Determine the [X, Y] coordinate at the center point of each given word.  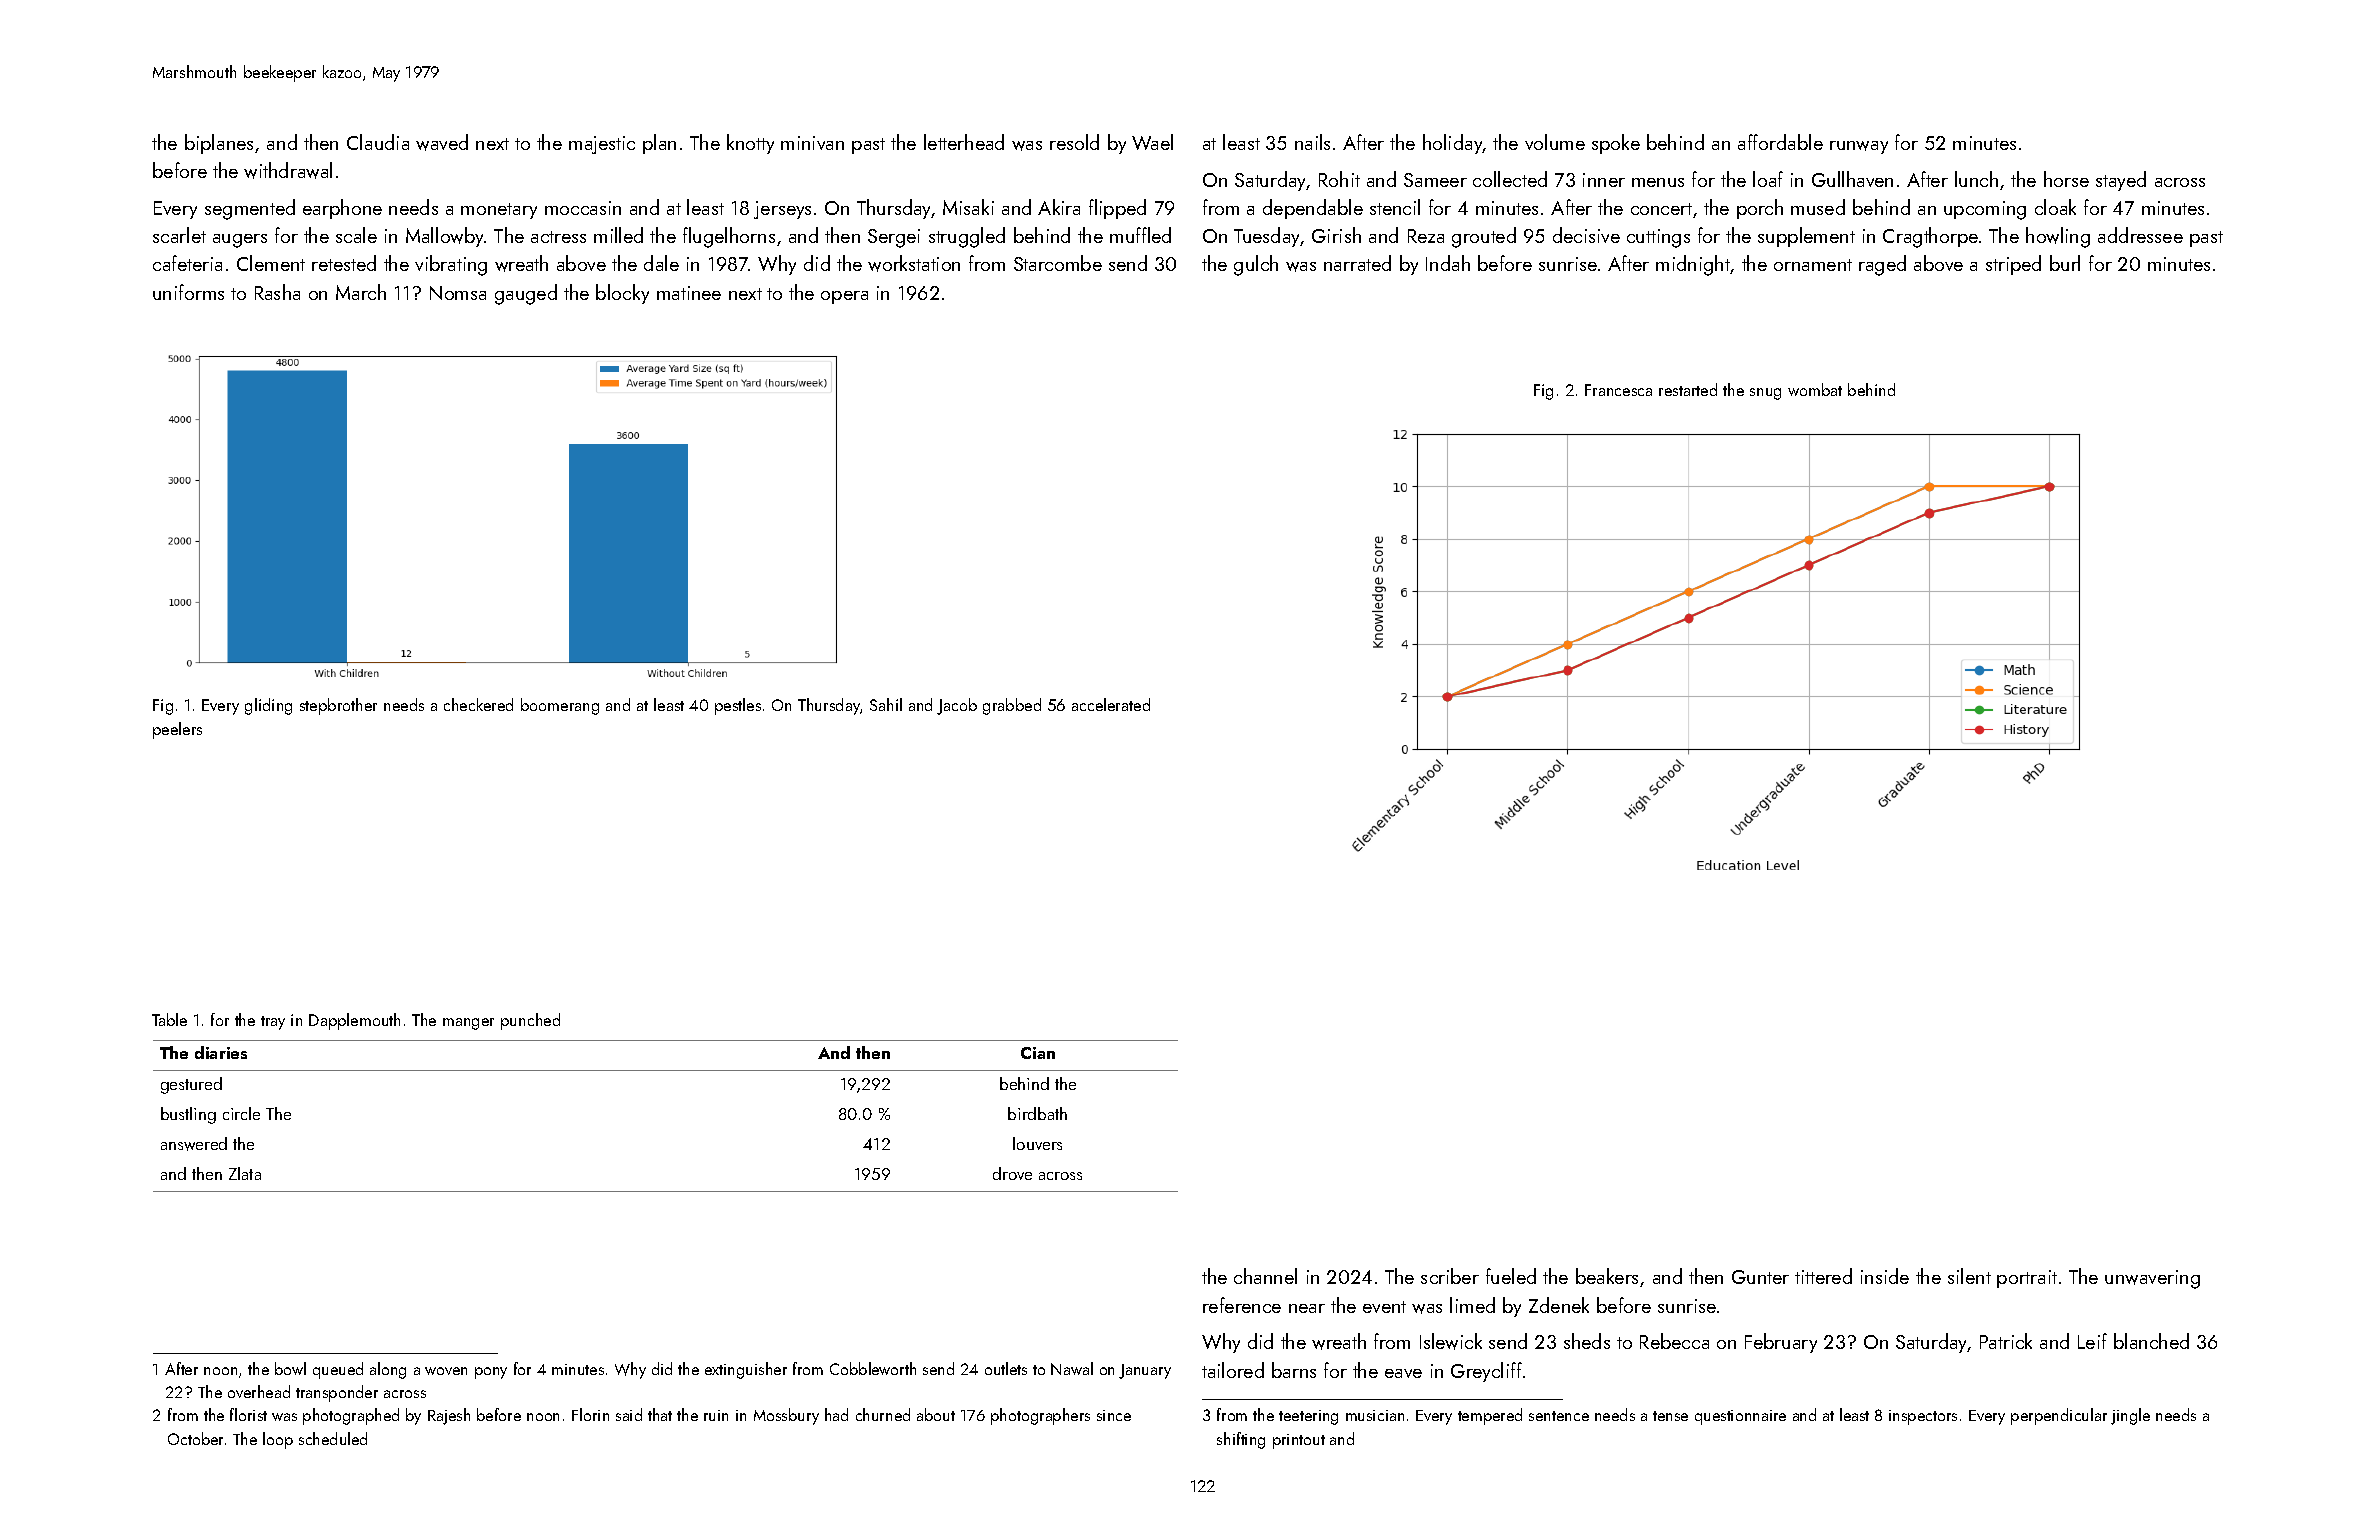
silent [1969, 1276]
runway [1859, 147]
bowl [290, 1368]
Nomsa [458, 293]
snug [1765, 394]
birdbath [1037, 1113]
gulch [1256, 265]
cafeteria [187, 263]
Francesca [1618, 390]
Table [169, 1019]
